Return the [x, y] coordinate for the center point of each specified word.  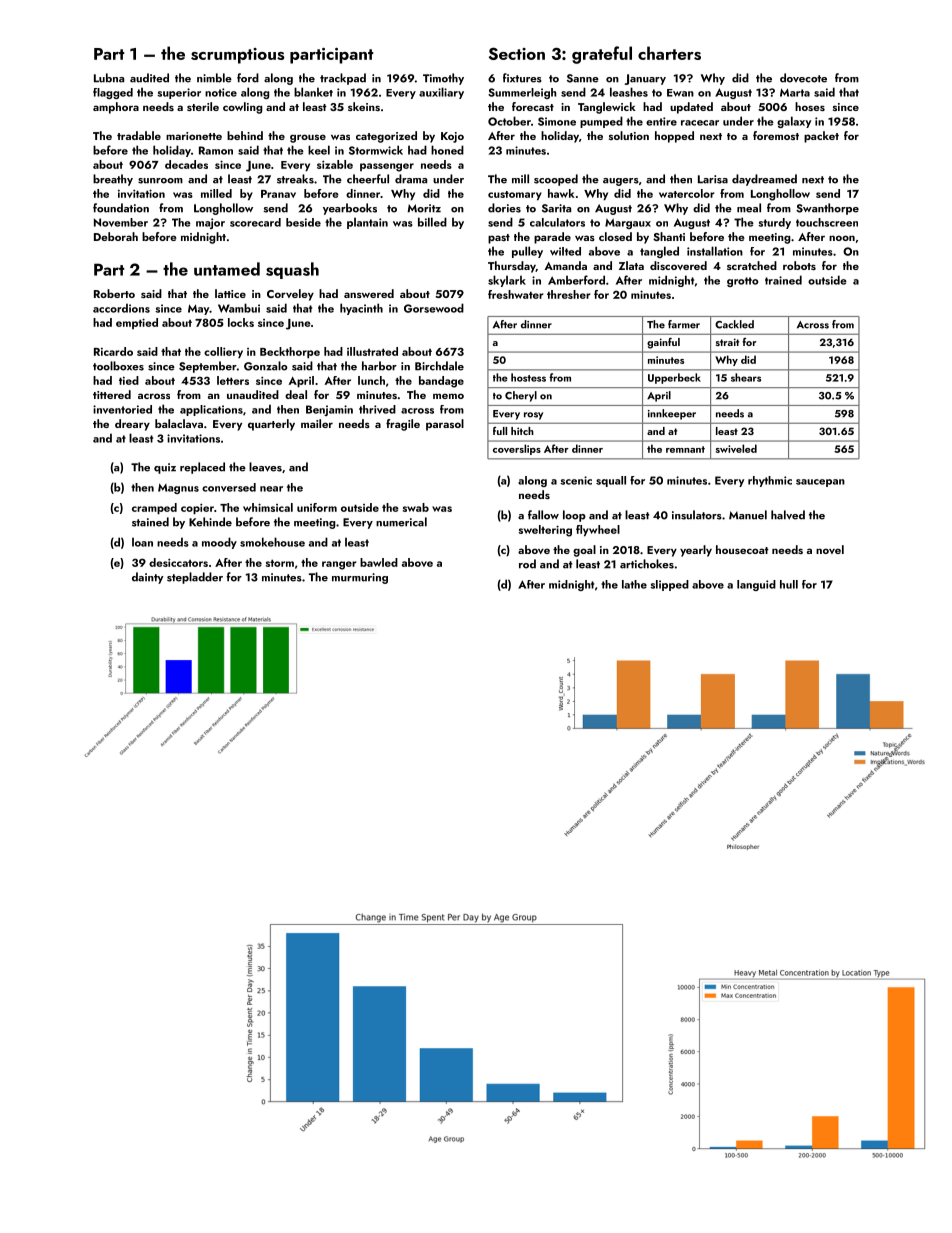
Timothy [443, 79]
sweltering [545, 531]
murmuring [360, 578]
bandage [441, 382]
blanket [313, 92]
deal [296, 394]
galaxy [794, 122]
